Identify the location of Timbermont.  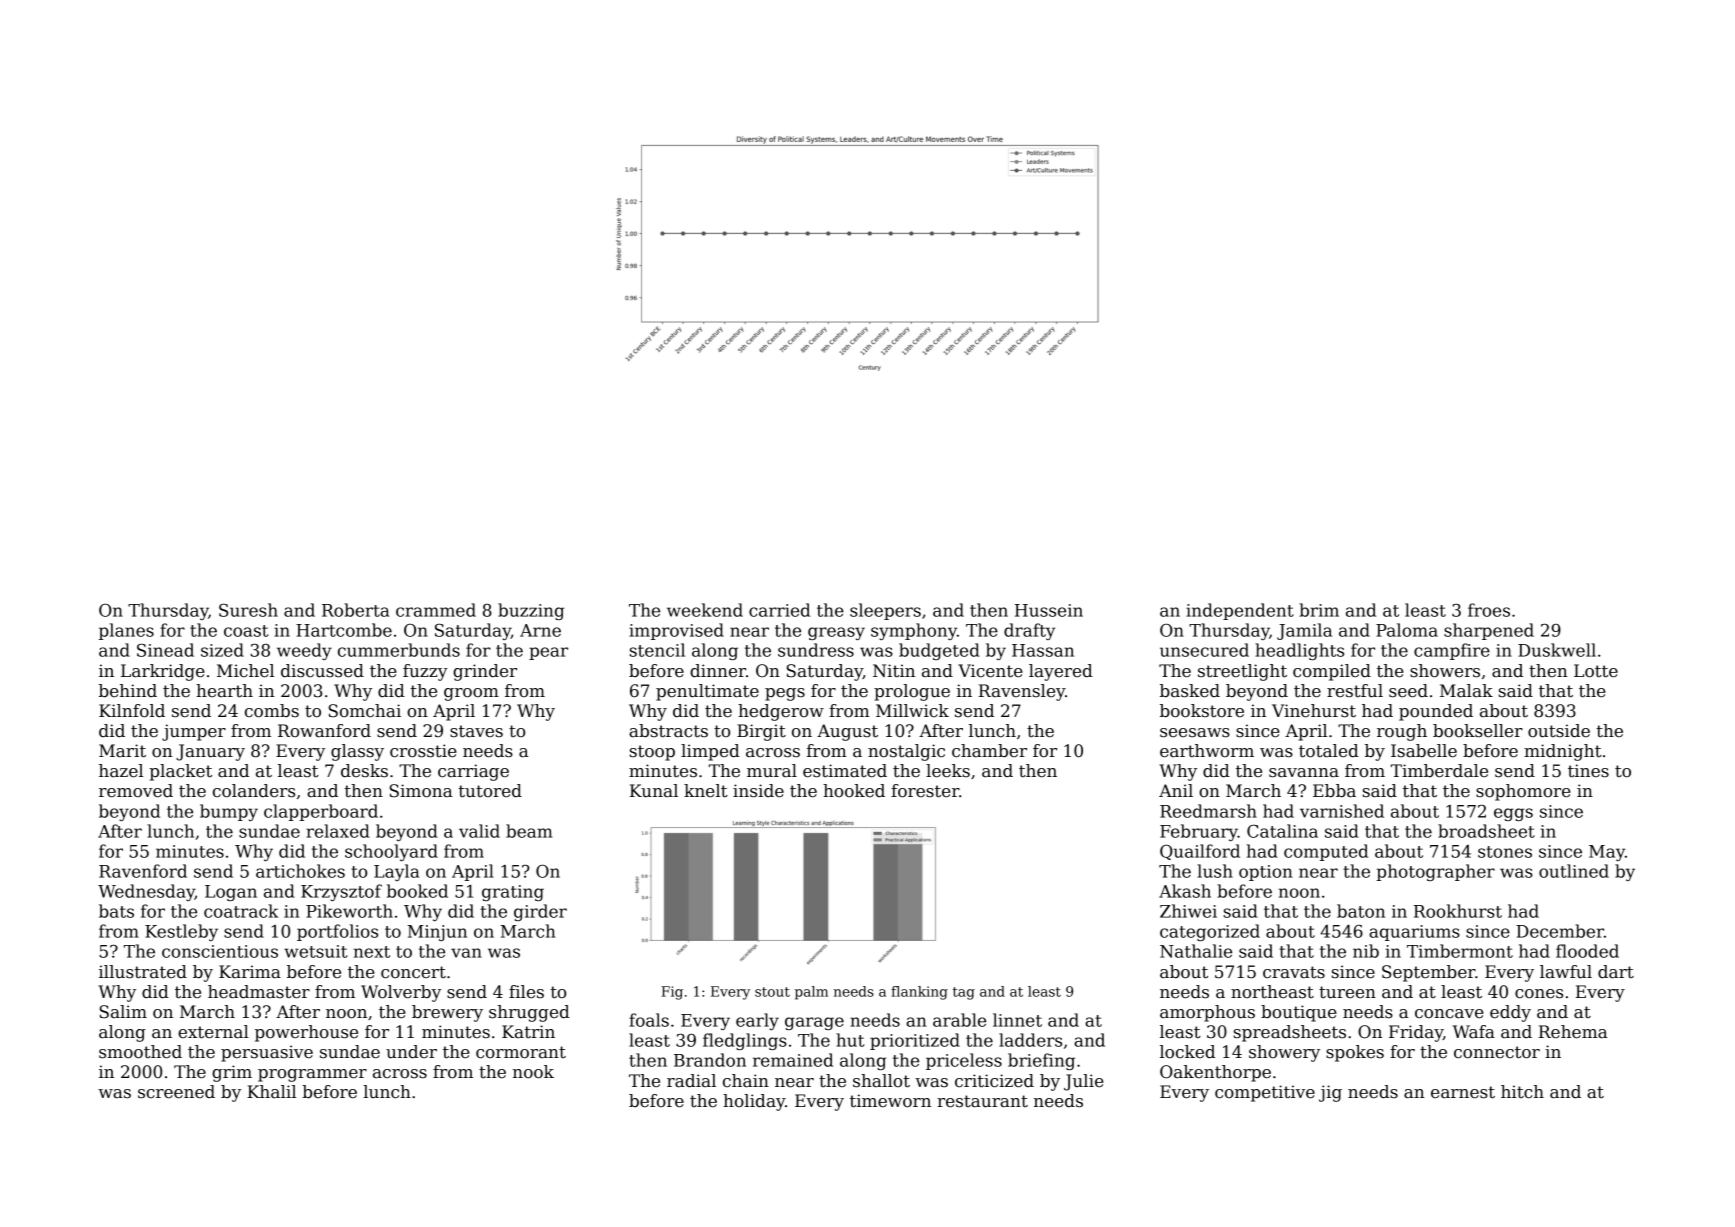
(1460, 951).
